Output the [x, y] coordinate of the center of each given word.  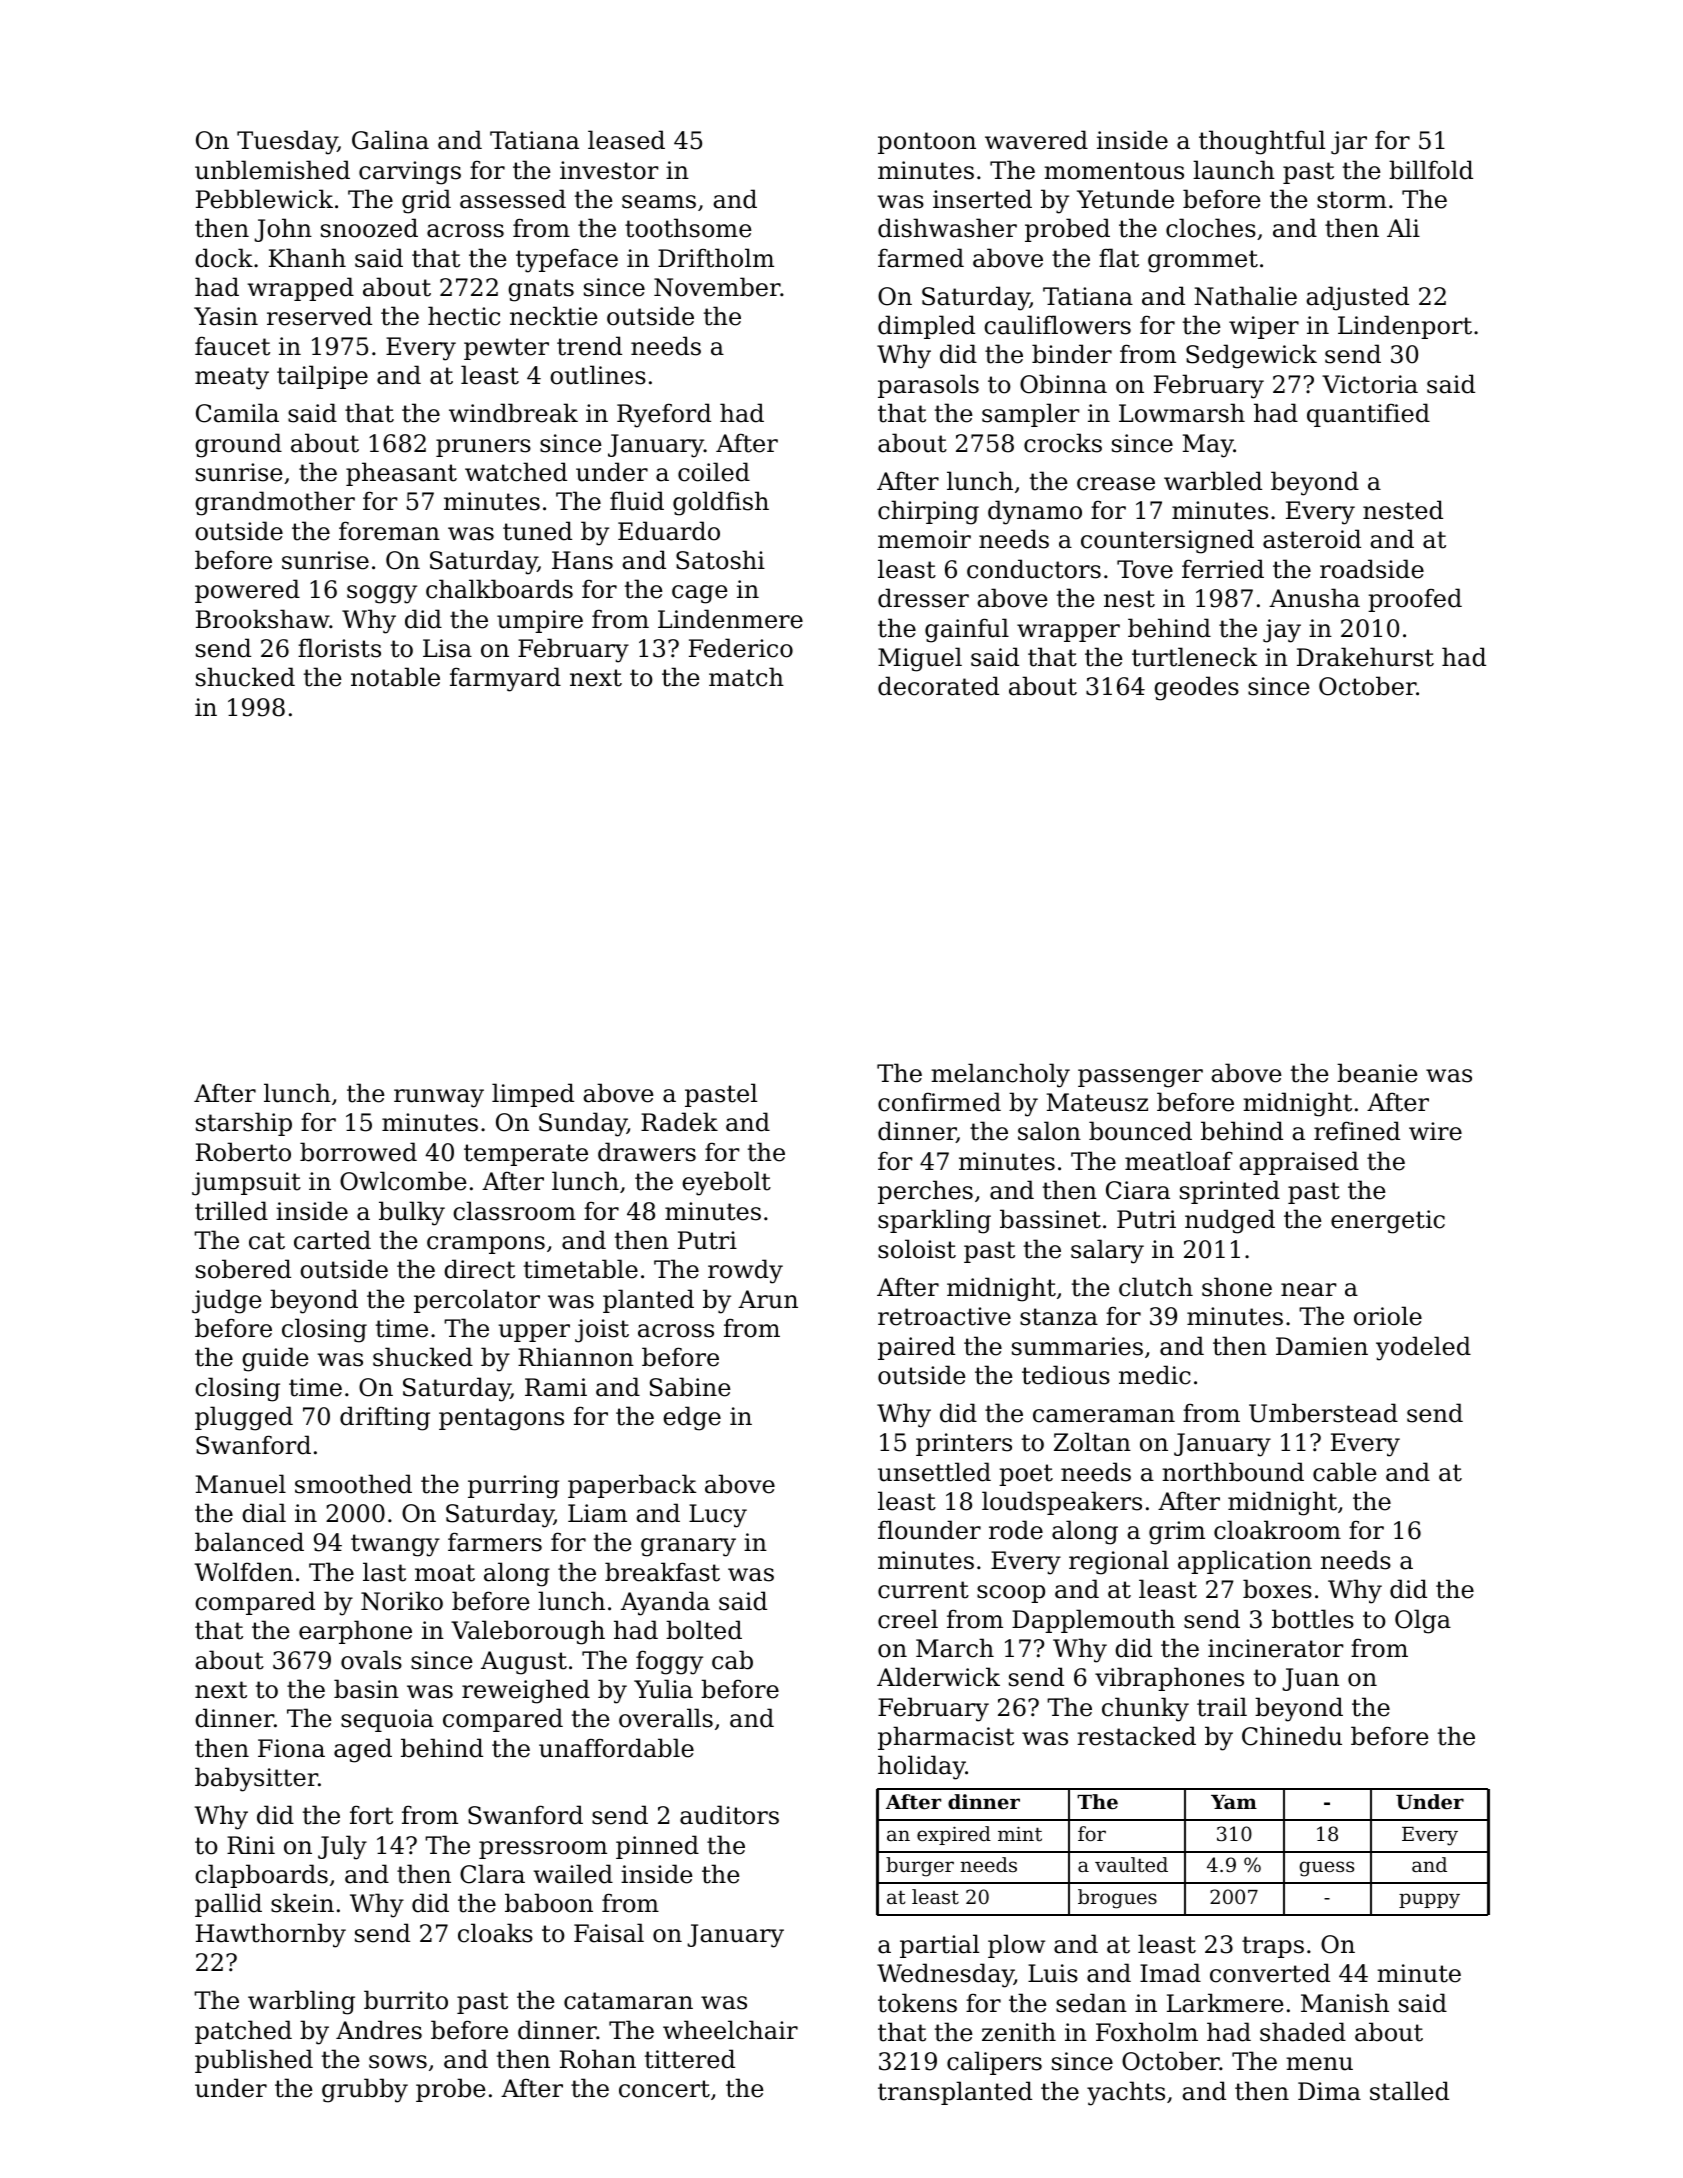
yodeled [1423, 1348]
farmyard [505, 679]
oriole [1388, 1316]
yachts [1126, 2093]
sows [398, 2062]
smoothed [353, 1484]
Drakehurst [1365, 657]
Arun [768, 1299]
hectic [464, 316]
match [746, 677]
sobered [243, 1269]
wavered [1036, 140]
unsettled [934, 1472]
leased [626, 140]
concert [664, 2089]
